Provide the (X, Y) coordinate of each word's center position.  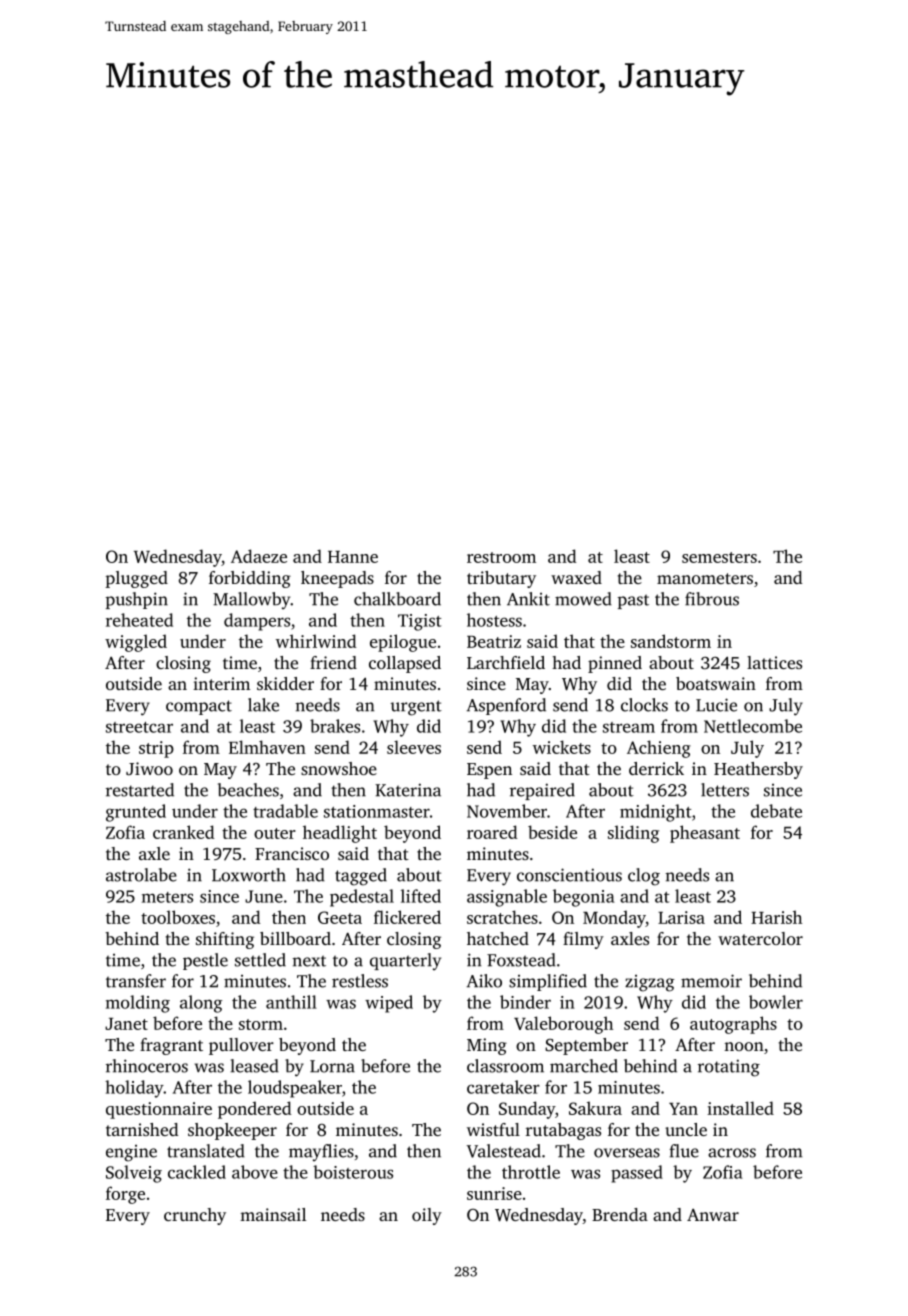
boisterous (353, 1172)
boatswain (716, 683)
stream (629, 727)
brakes (335, 726)
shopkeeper (232, 1131)
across (732, 1153)
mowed (583, 599)
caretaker (503, 1087)
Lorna (332, 1066)
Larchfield (506, 662)
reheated (139, 620)
